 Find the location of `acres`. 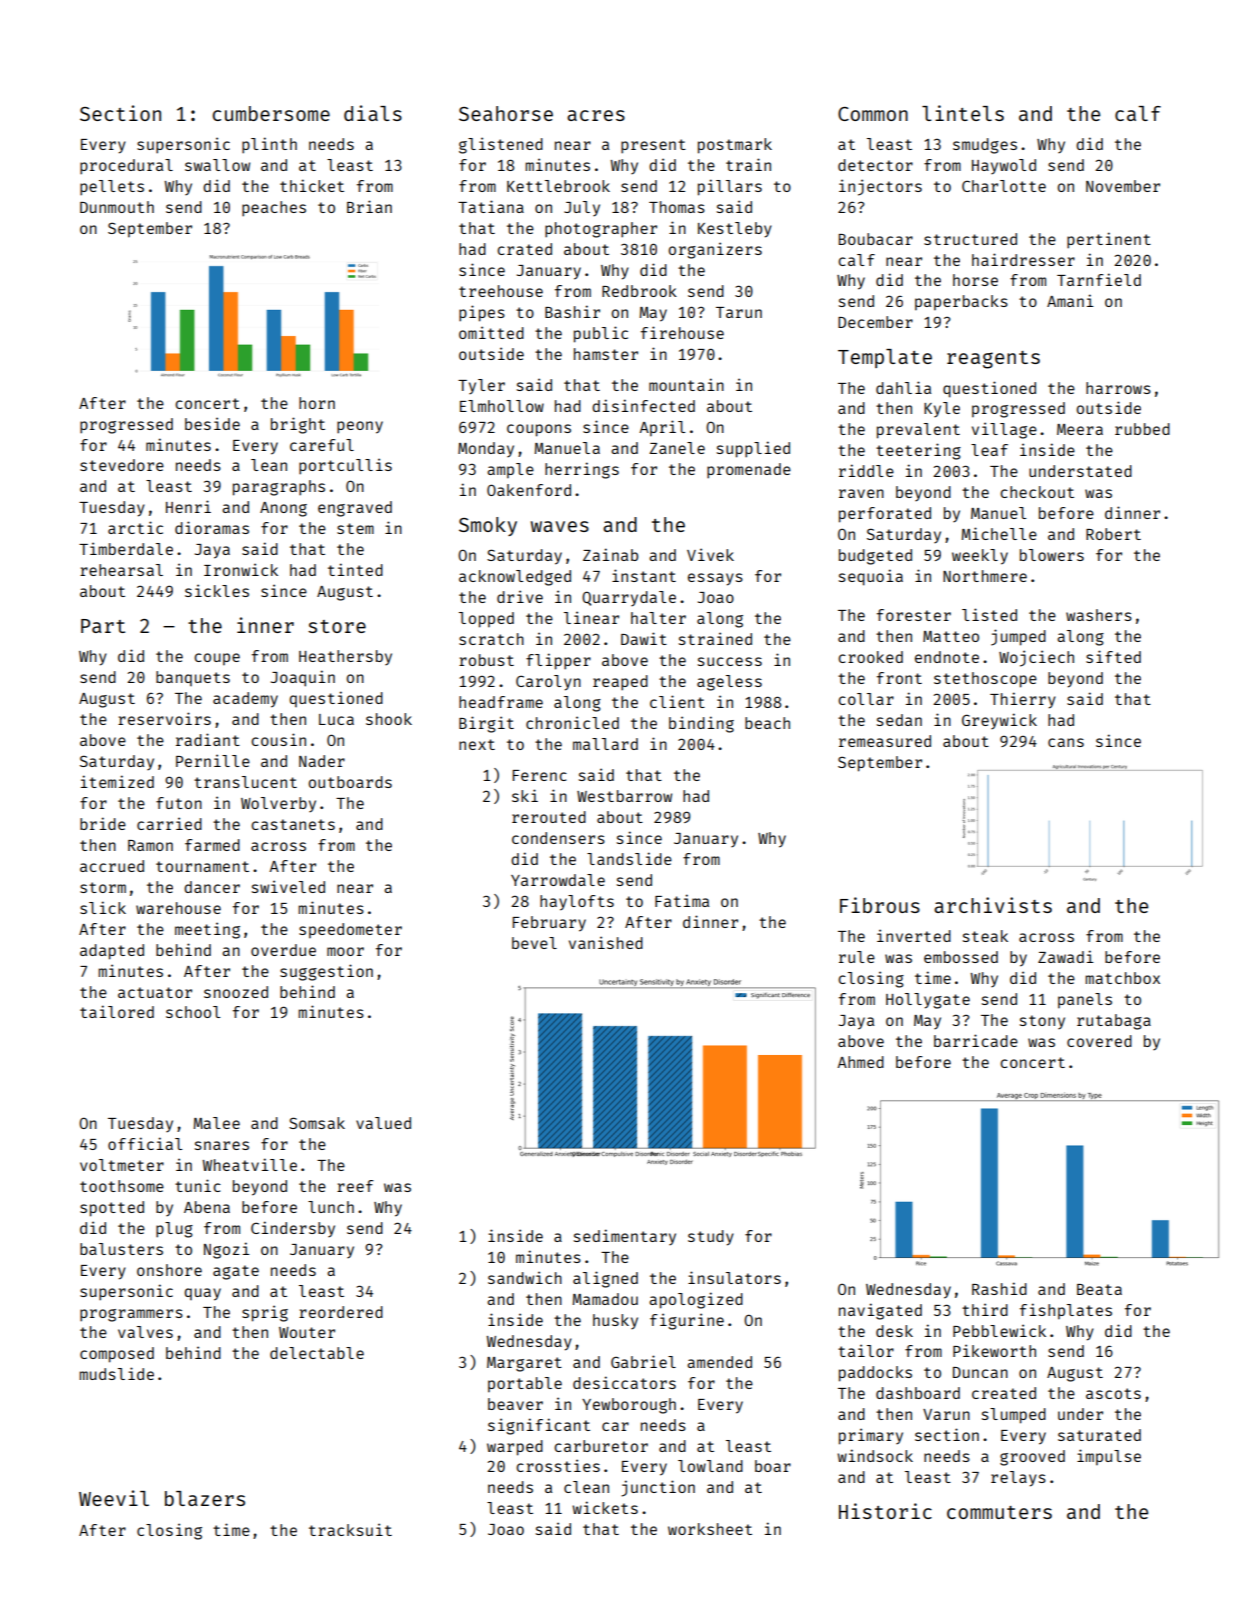

acres is located at coordinates (596, 115).
